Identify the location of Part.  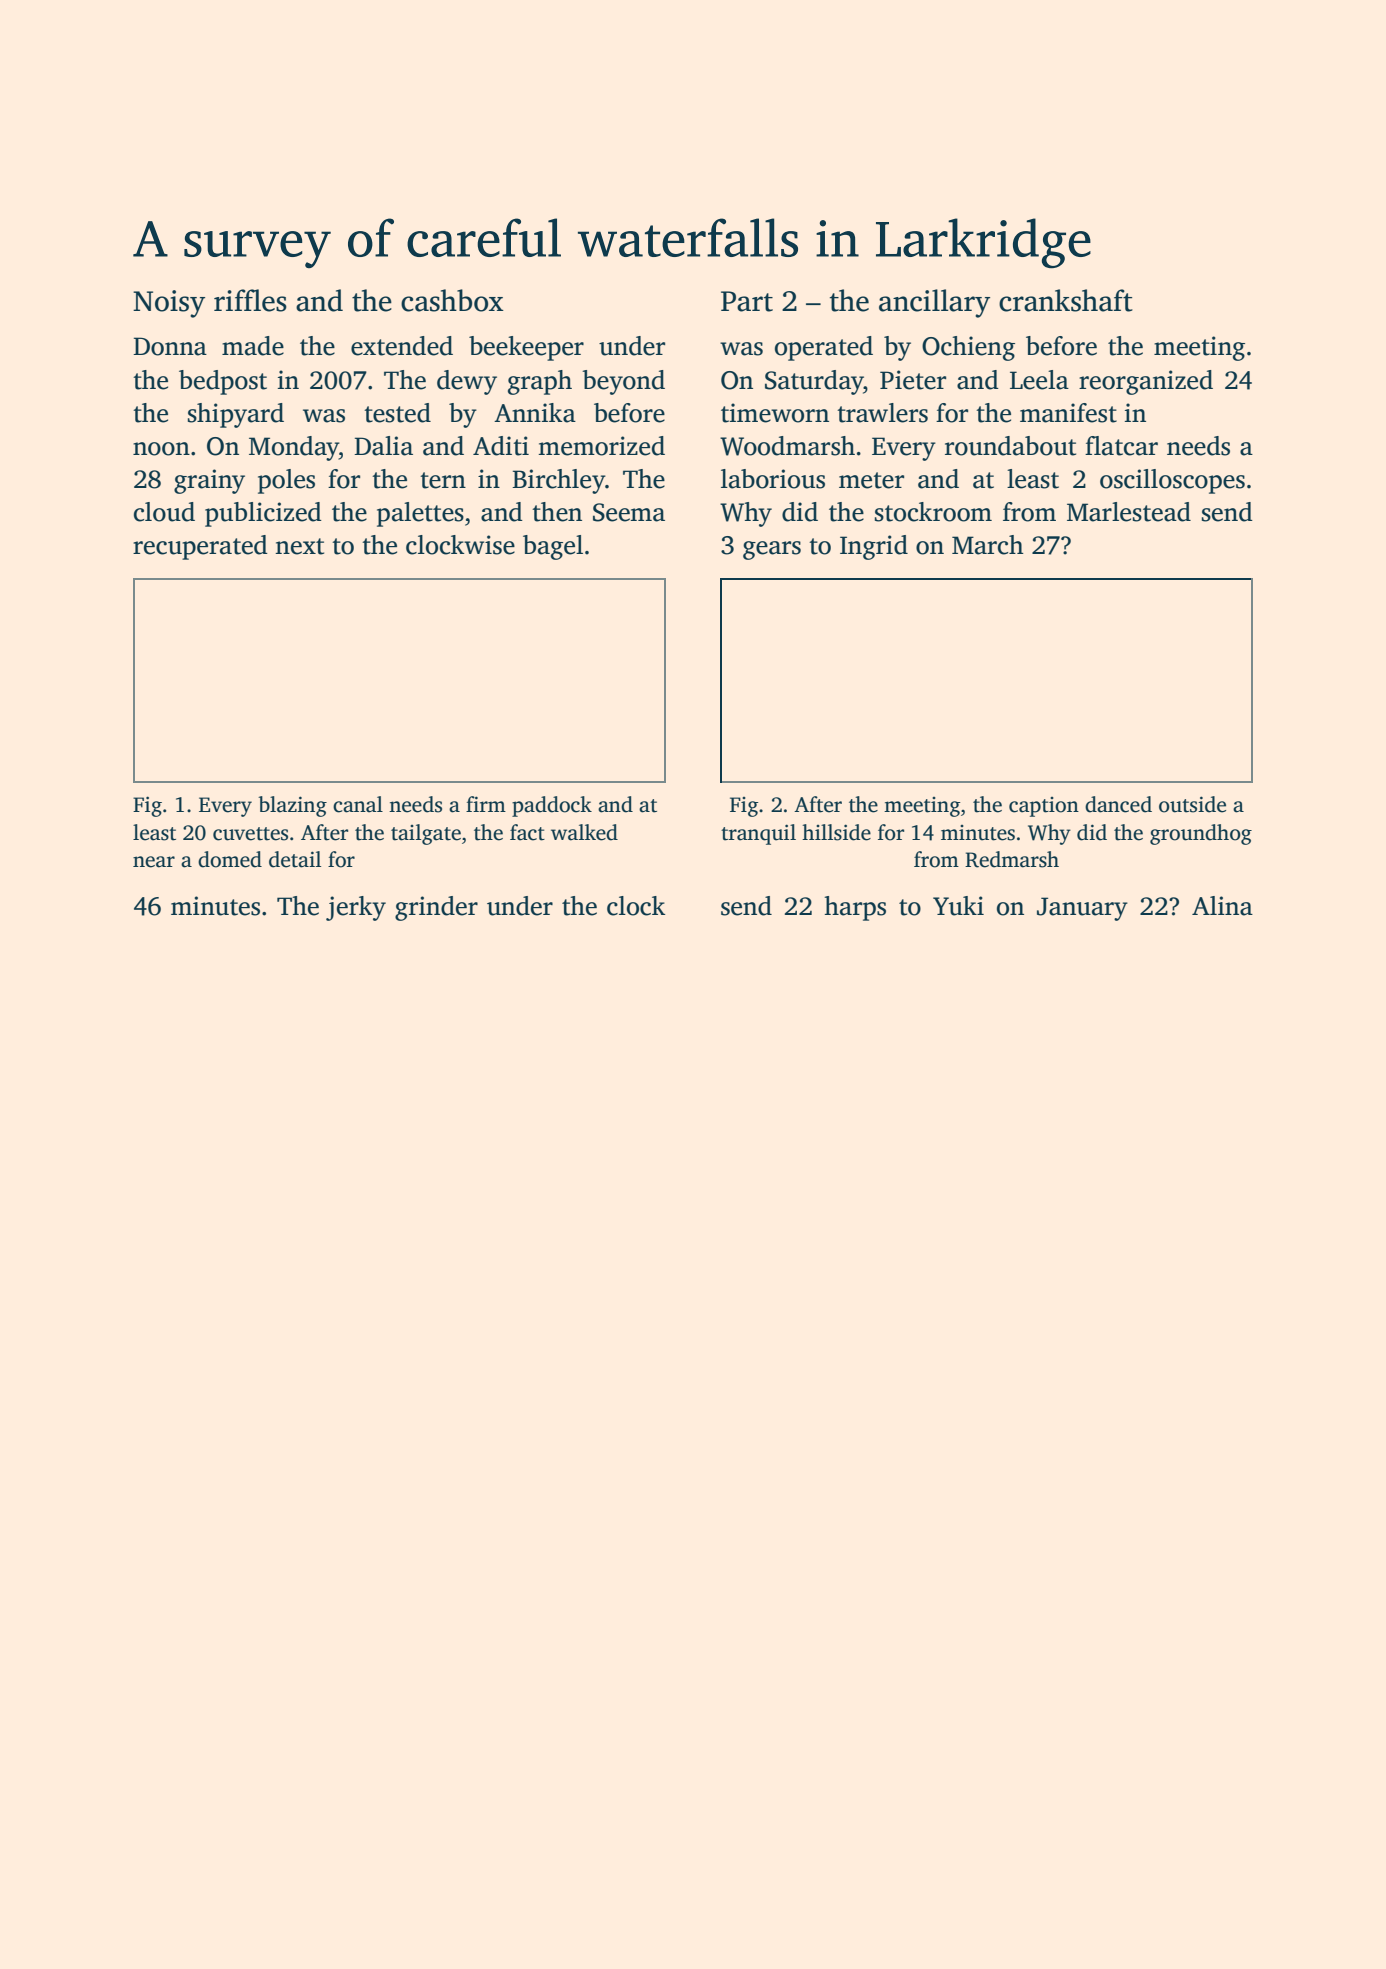
(747, 301).
